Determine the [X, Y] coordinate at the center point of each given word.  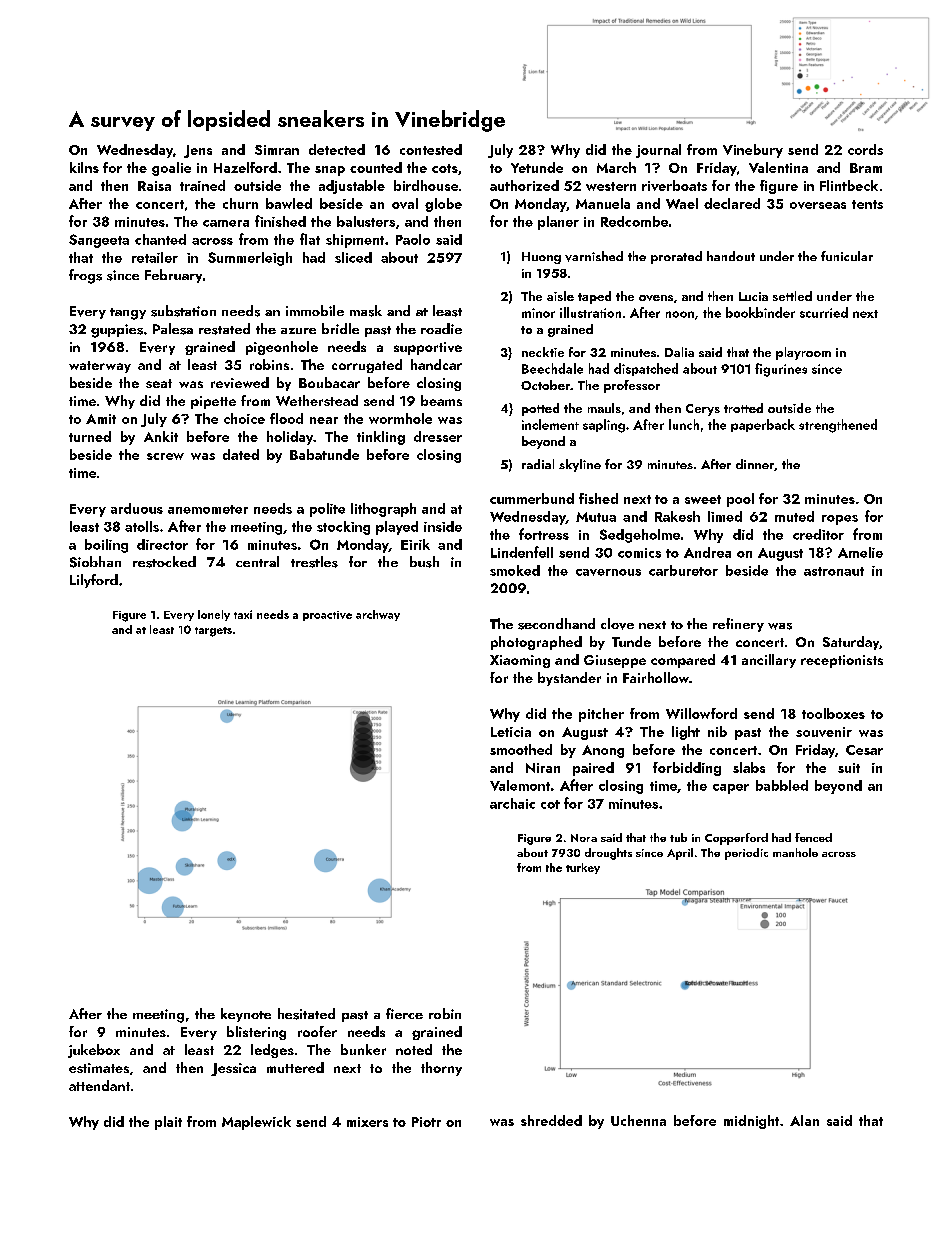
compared [683, 661]
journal [658, 151]
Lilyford [94, 581]
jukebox [94, 1051]
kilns [84, 167]
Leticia [511, 732]
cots [445, 168]
